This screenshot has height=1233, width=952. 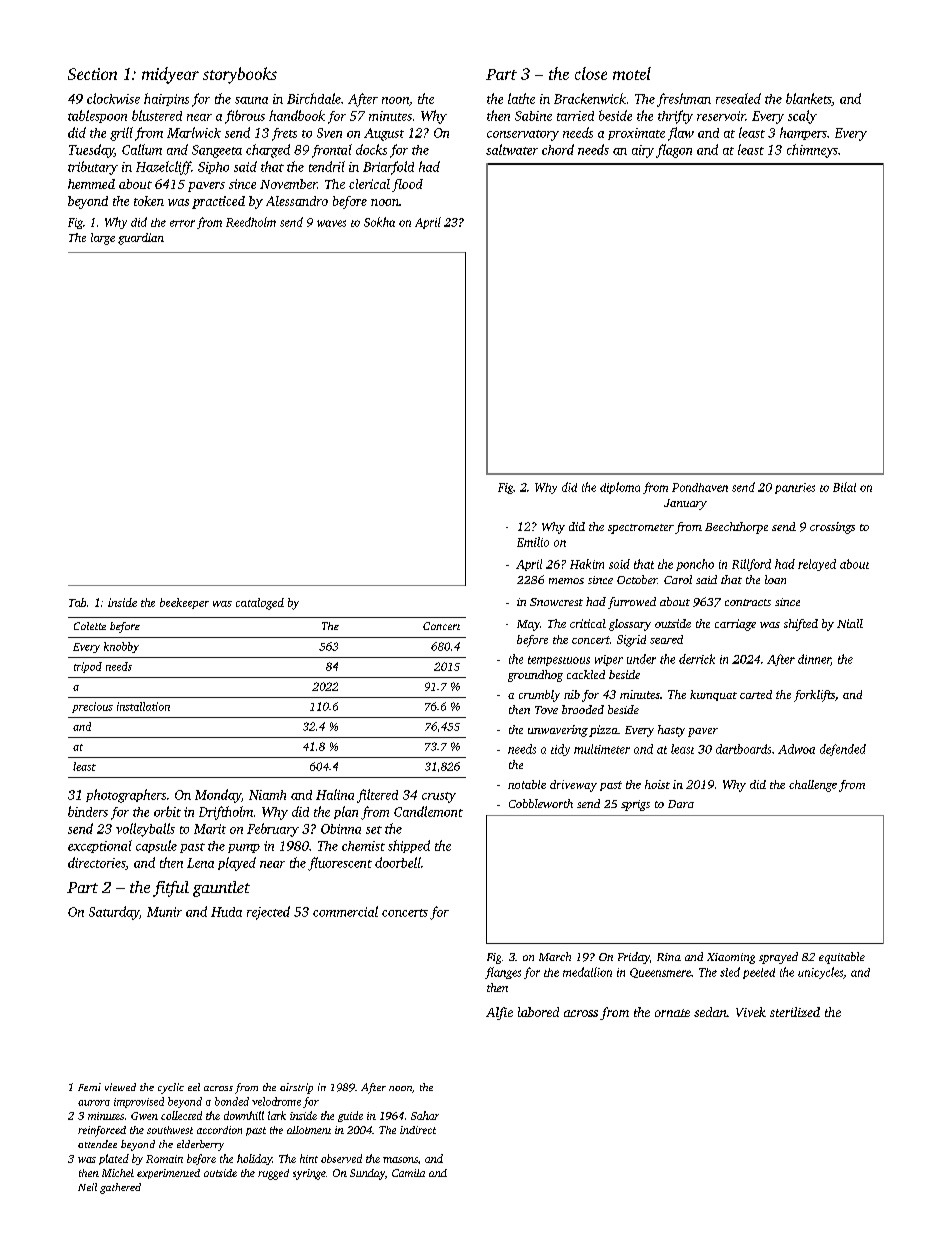 What do you see at coordinates (635, 805) in the screenshot?
I see `sprigs` at bounding box center [635, 805].
